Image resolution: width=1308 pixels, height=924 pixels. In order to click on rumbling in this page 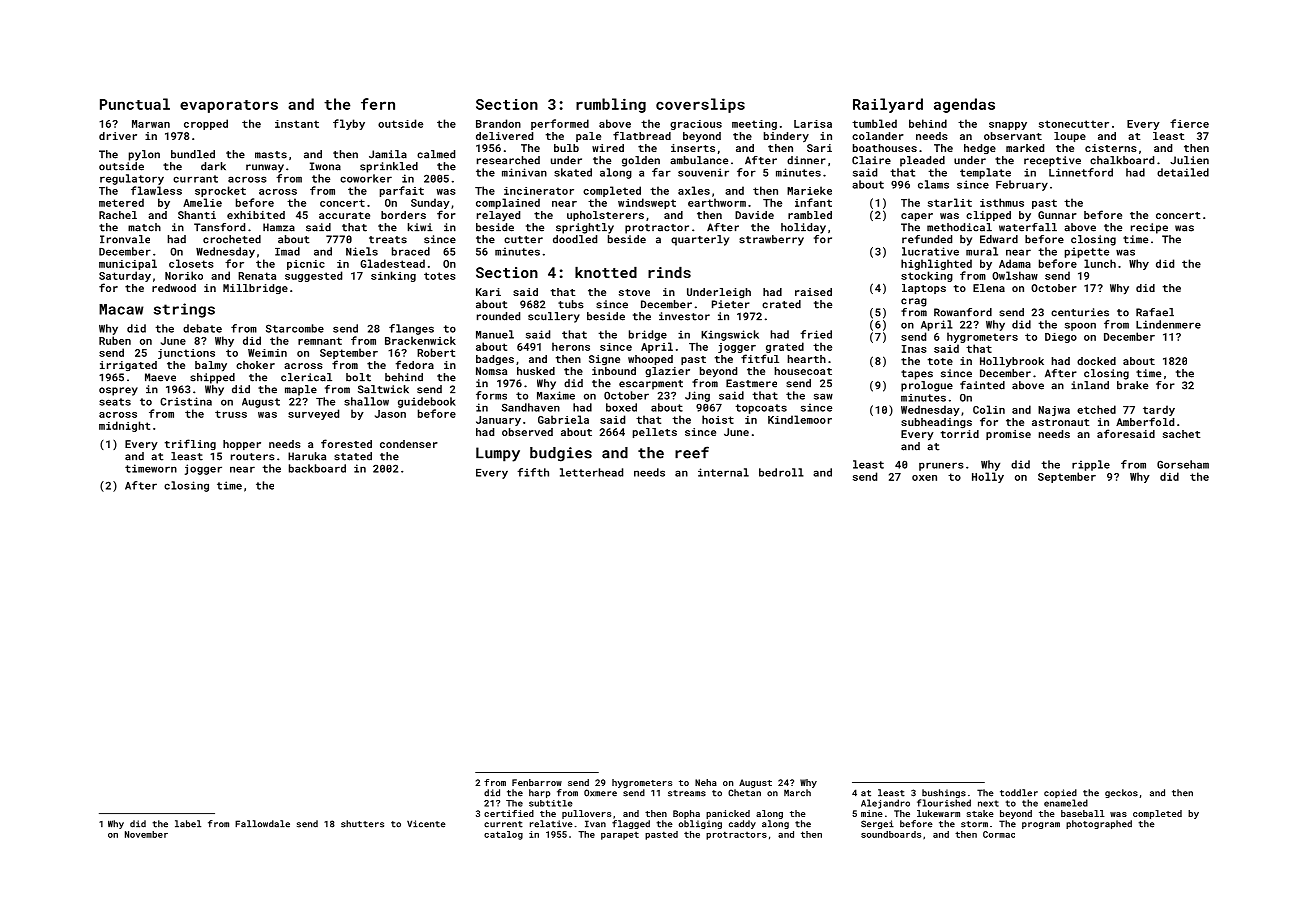, I will do `click(611, 105)`.
